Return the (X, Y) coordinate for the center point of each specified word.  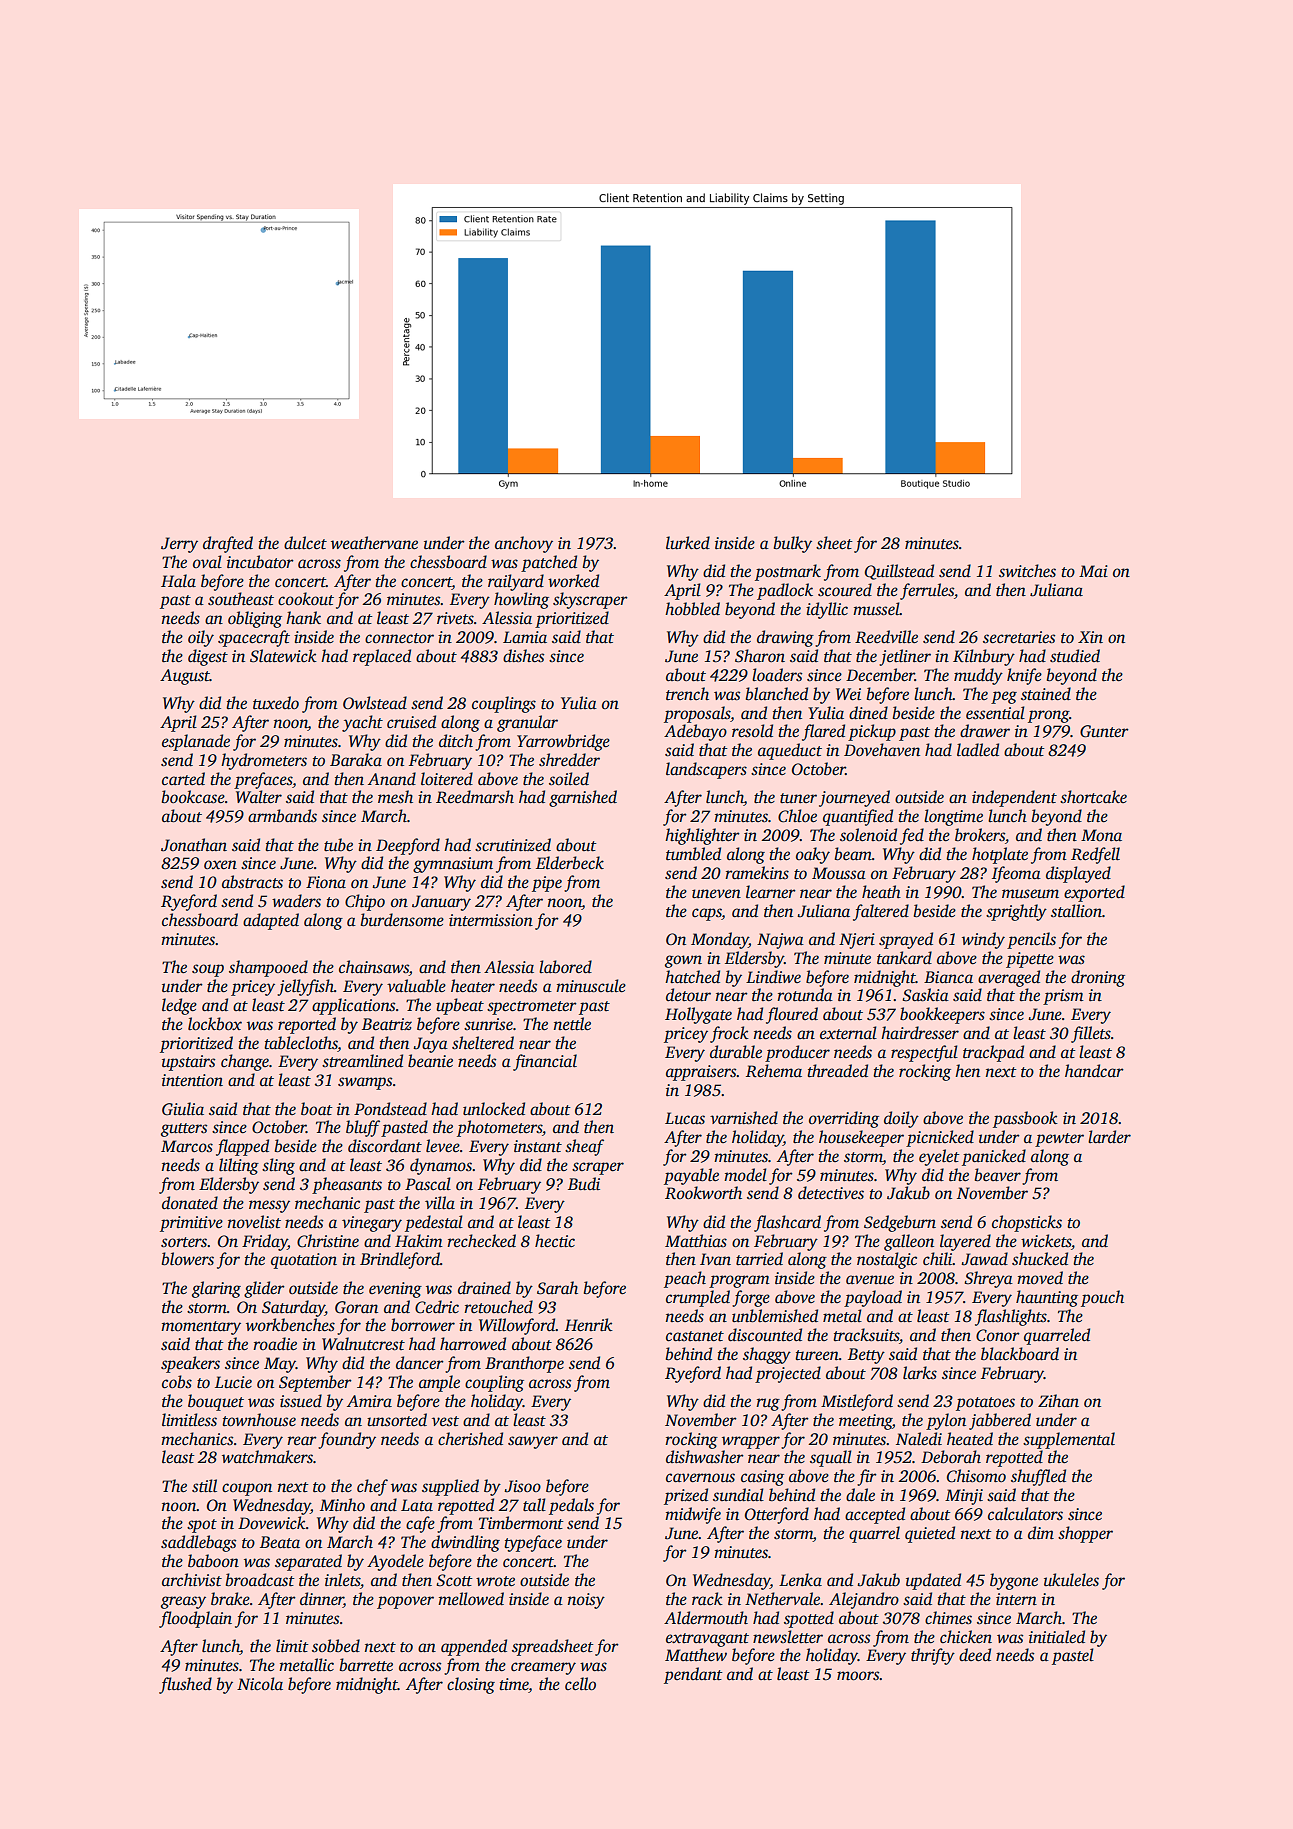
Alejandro (864, 1600)
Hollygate (698, 1015)
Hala (178, 581)
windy (983, 940)
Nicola (260, 1684)
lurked (688, 543)
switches (1027, 571)
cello (580, 1684)
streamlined (362, 1061)
